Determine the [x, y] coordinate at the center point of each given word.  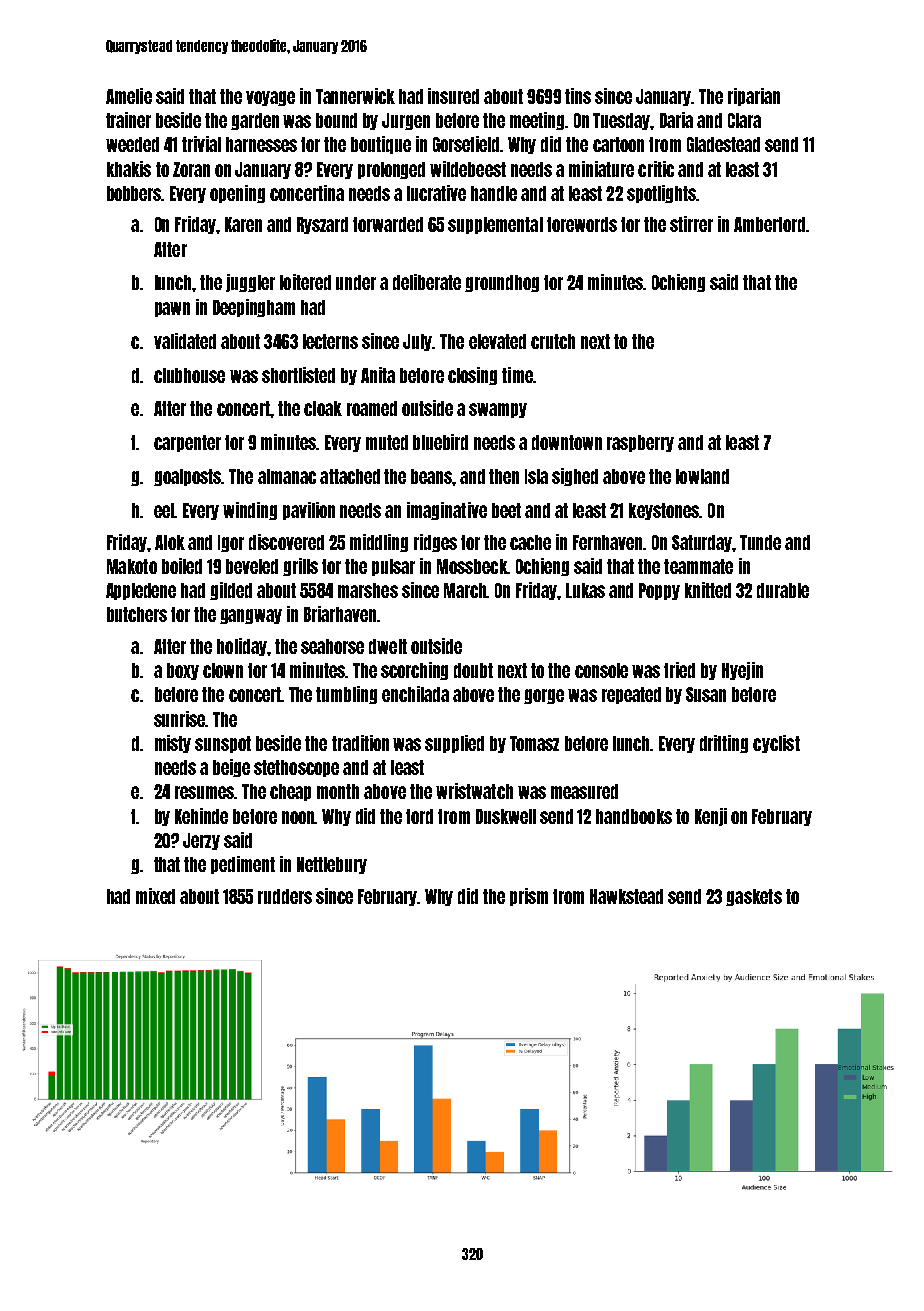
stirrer [691, 224]
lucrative [436, 193]
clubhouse [189, 375]
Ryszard [322, 225]
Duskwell [506, 816]
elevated [497, 341]
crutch [553, 341]
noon [298, 817]
